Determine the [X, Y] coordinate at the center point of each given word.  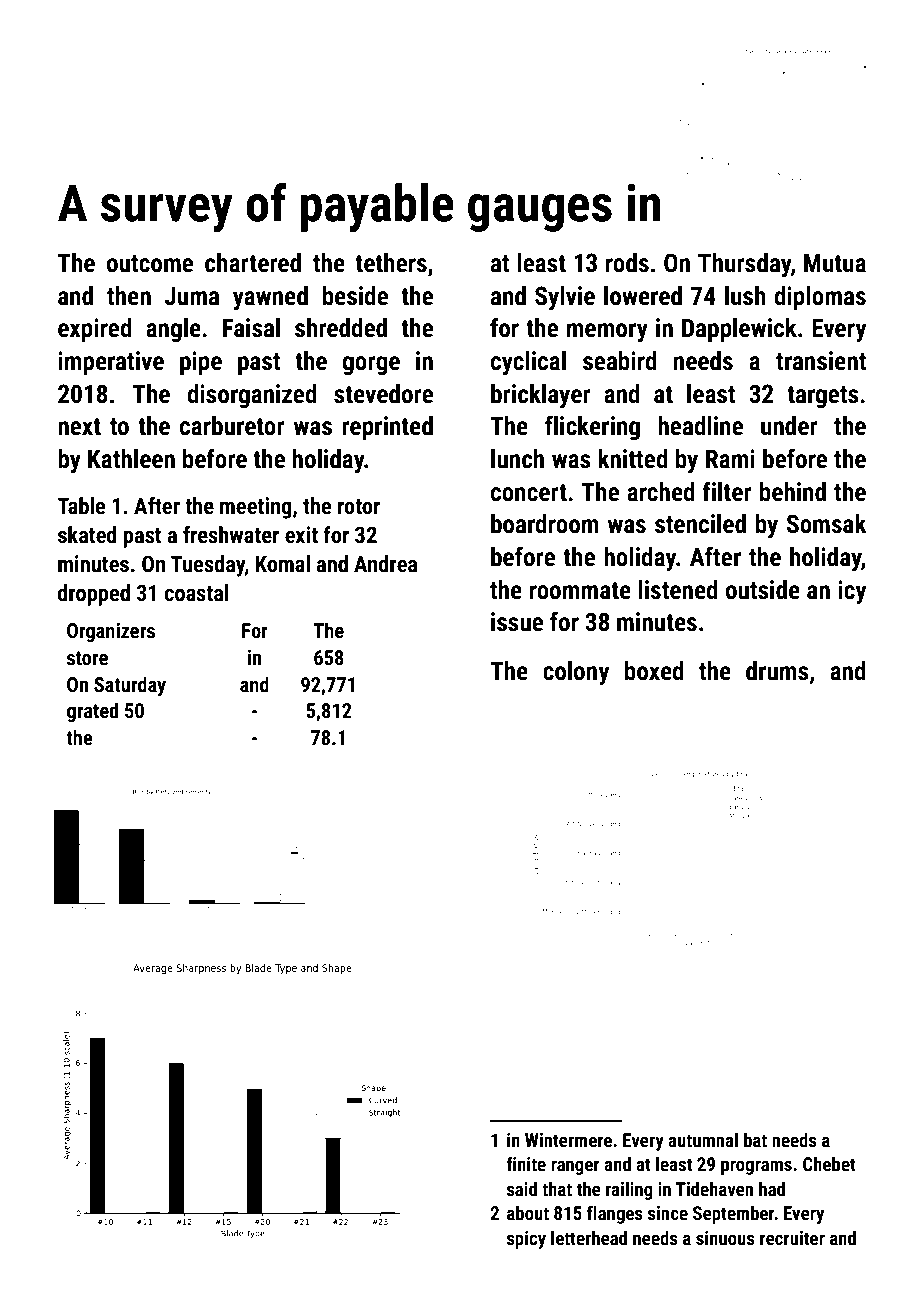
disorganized [252, 396]
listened [678, 590]
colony [576, 673]
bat [755, 1139]
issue [517, 622]
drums [777, 671]
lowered [643, 296]
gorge [371, 365]
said [522, 1188]
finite [526, 1163]
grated [92, 712]
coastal [196, 593]
